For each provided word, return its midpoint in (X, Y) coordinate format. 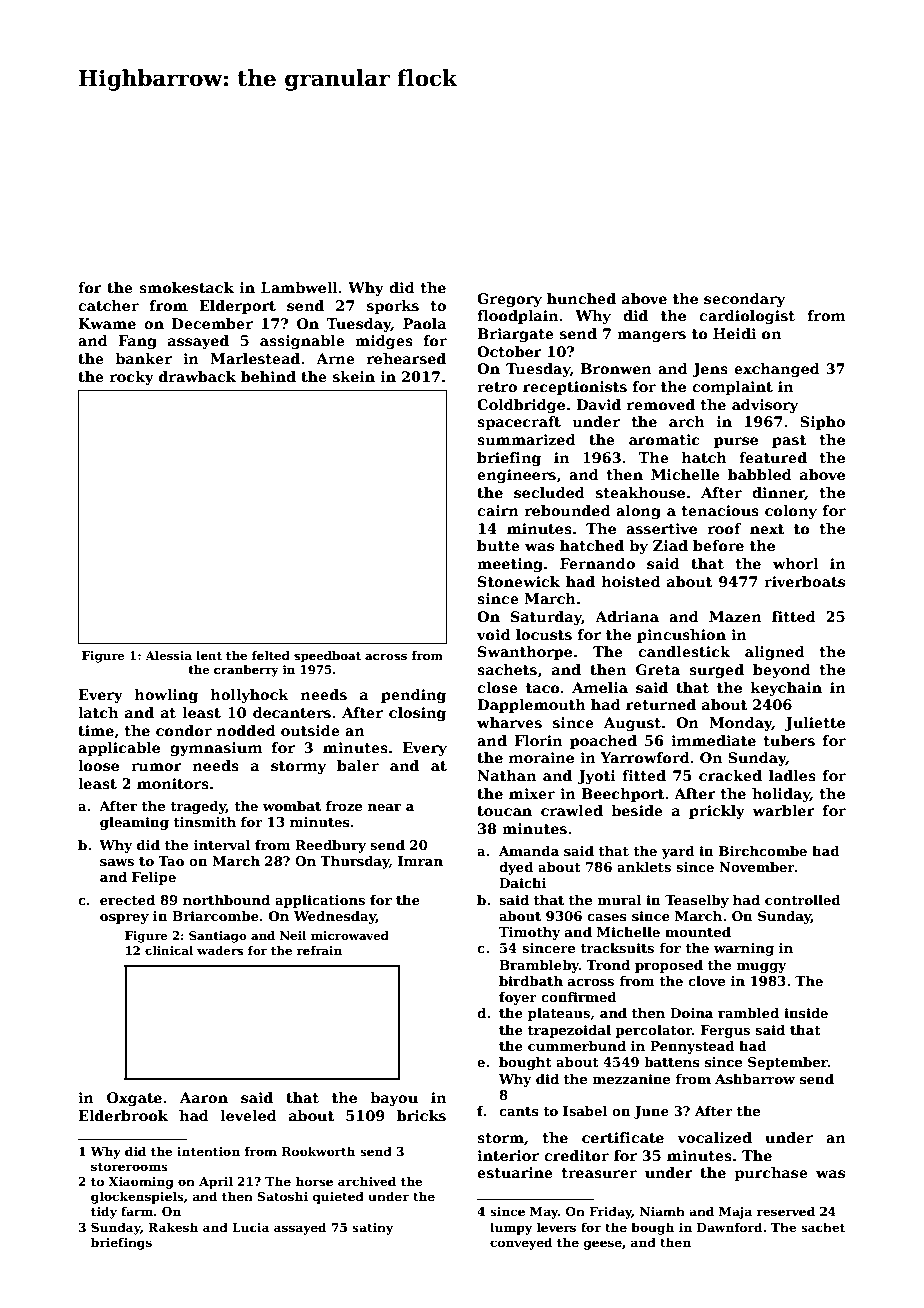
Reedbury (330, 846)
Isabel (585, 1111)
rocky (132, 378)
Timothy (530, 933)
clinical (169, 950)
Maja (735, 1213)
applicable (119, 749)
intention (208, 1151)
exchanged (777, 370)
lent (209, 655)
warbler (783, 810)
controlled (803, 900)
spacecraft (519, 423)
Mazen (735, 616)
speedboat (327, 657)
